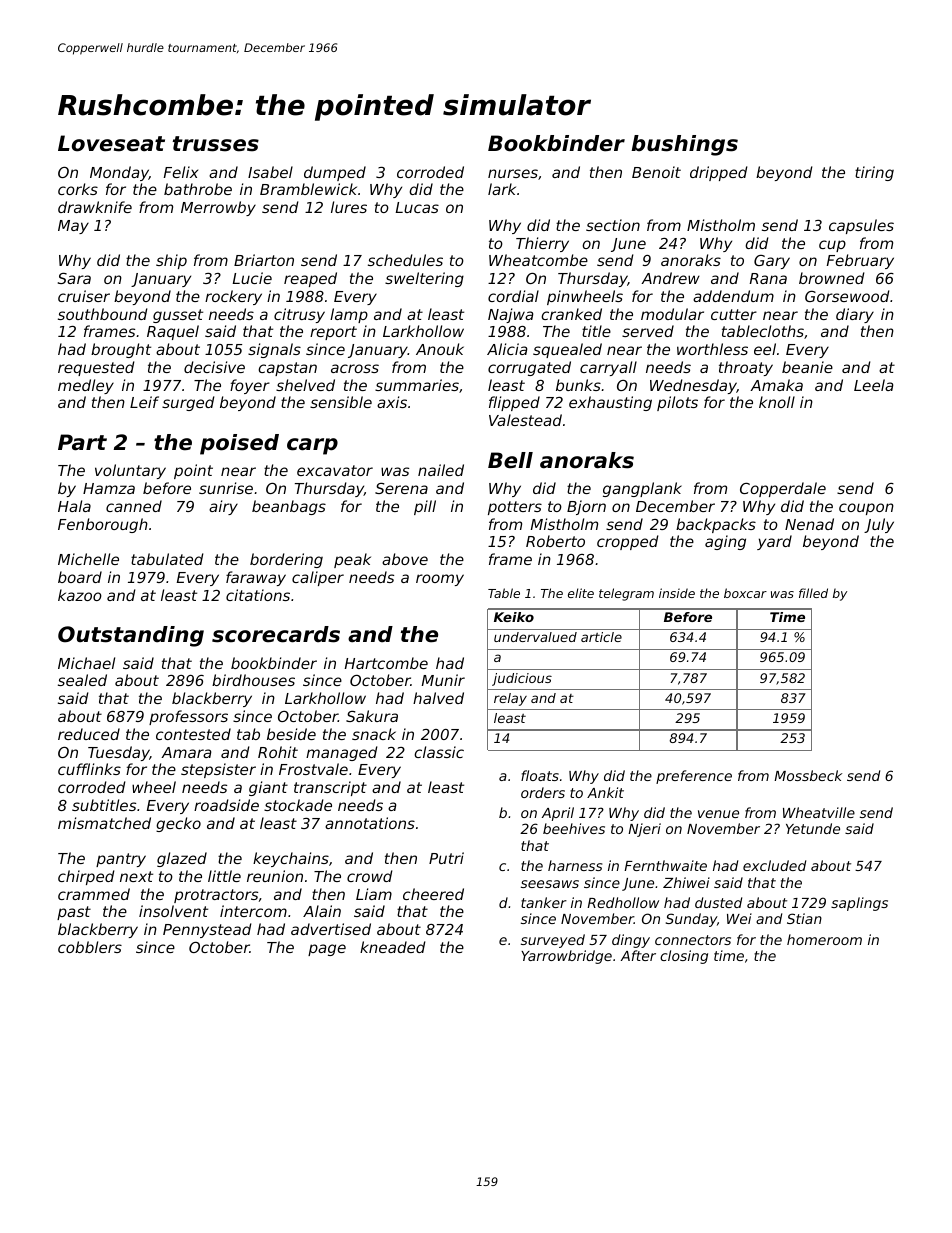 The height and width of the page is (1233, 952). Describe the element at coordinates (608, 368) in the page. I see `carryall` at that location.
